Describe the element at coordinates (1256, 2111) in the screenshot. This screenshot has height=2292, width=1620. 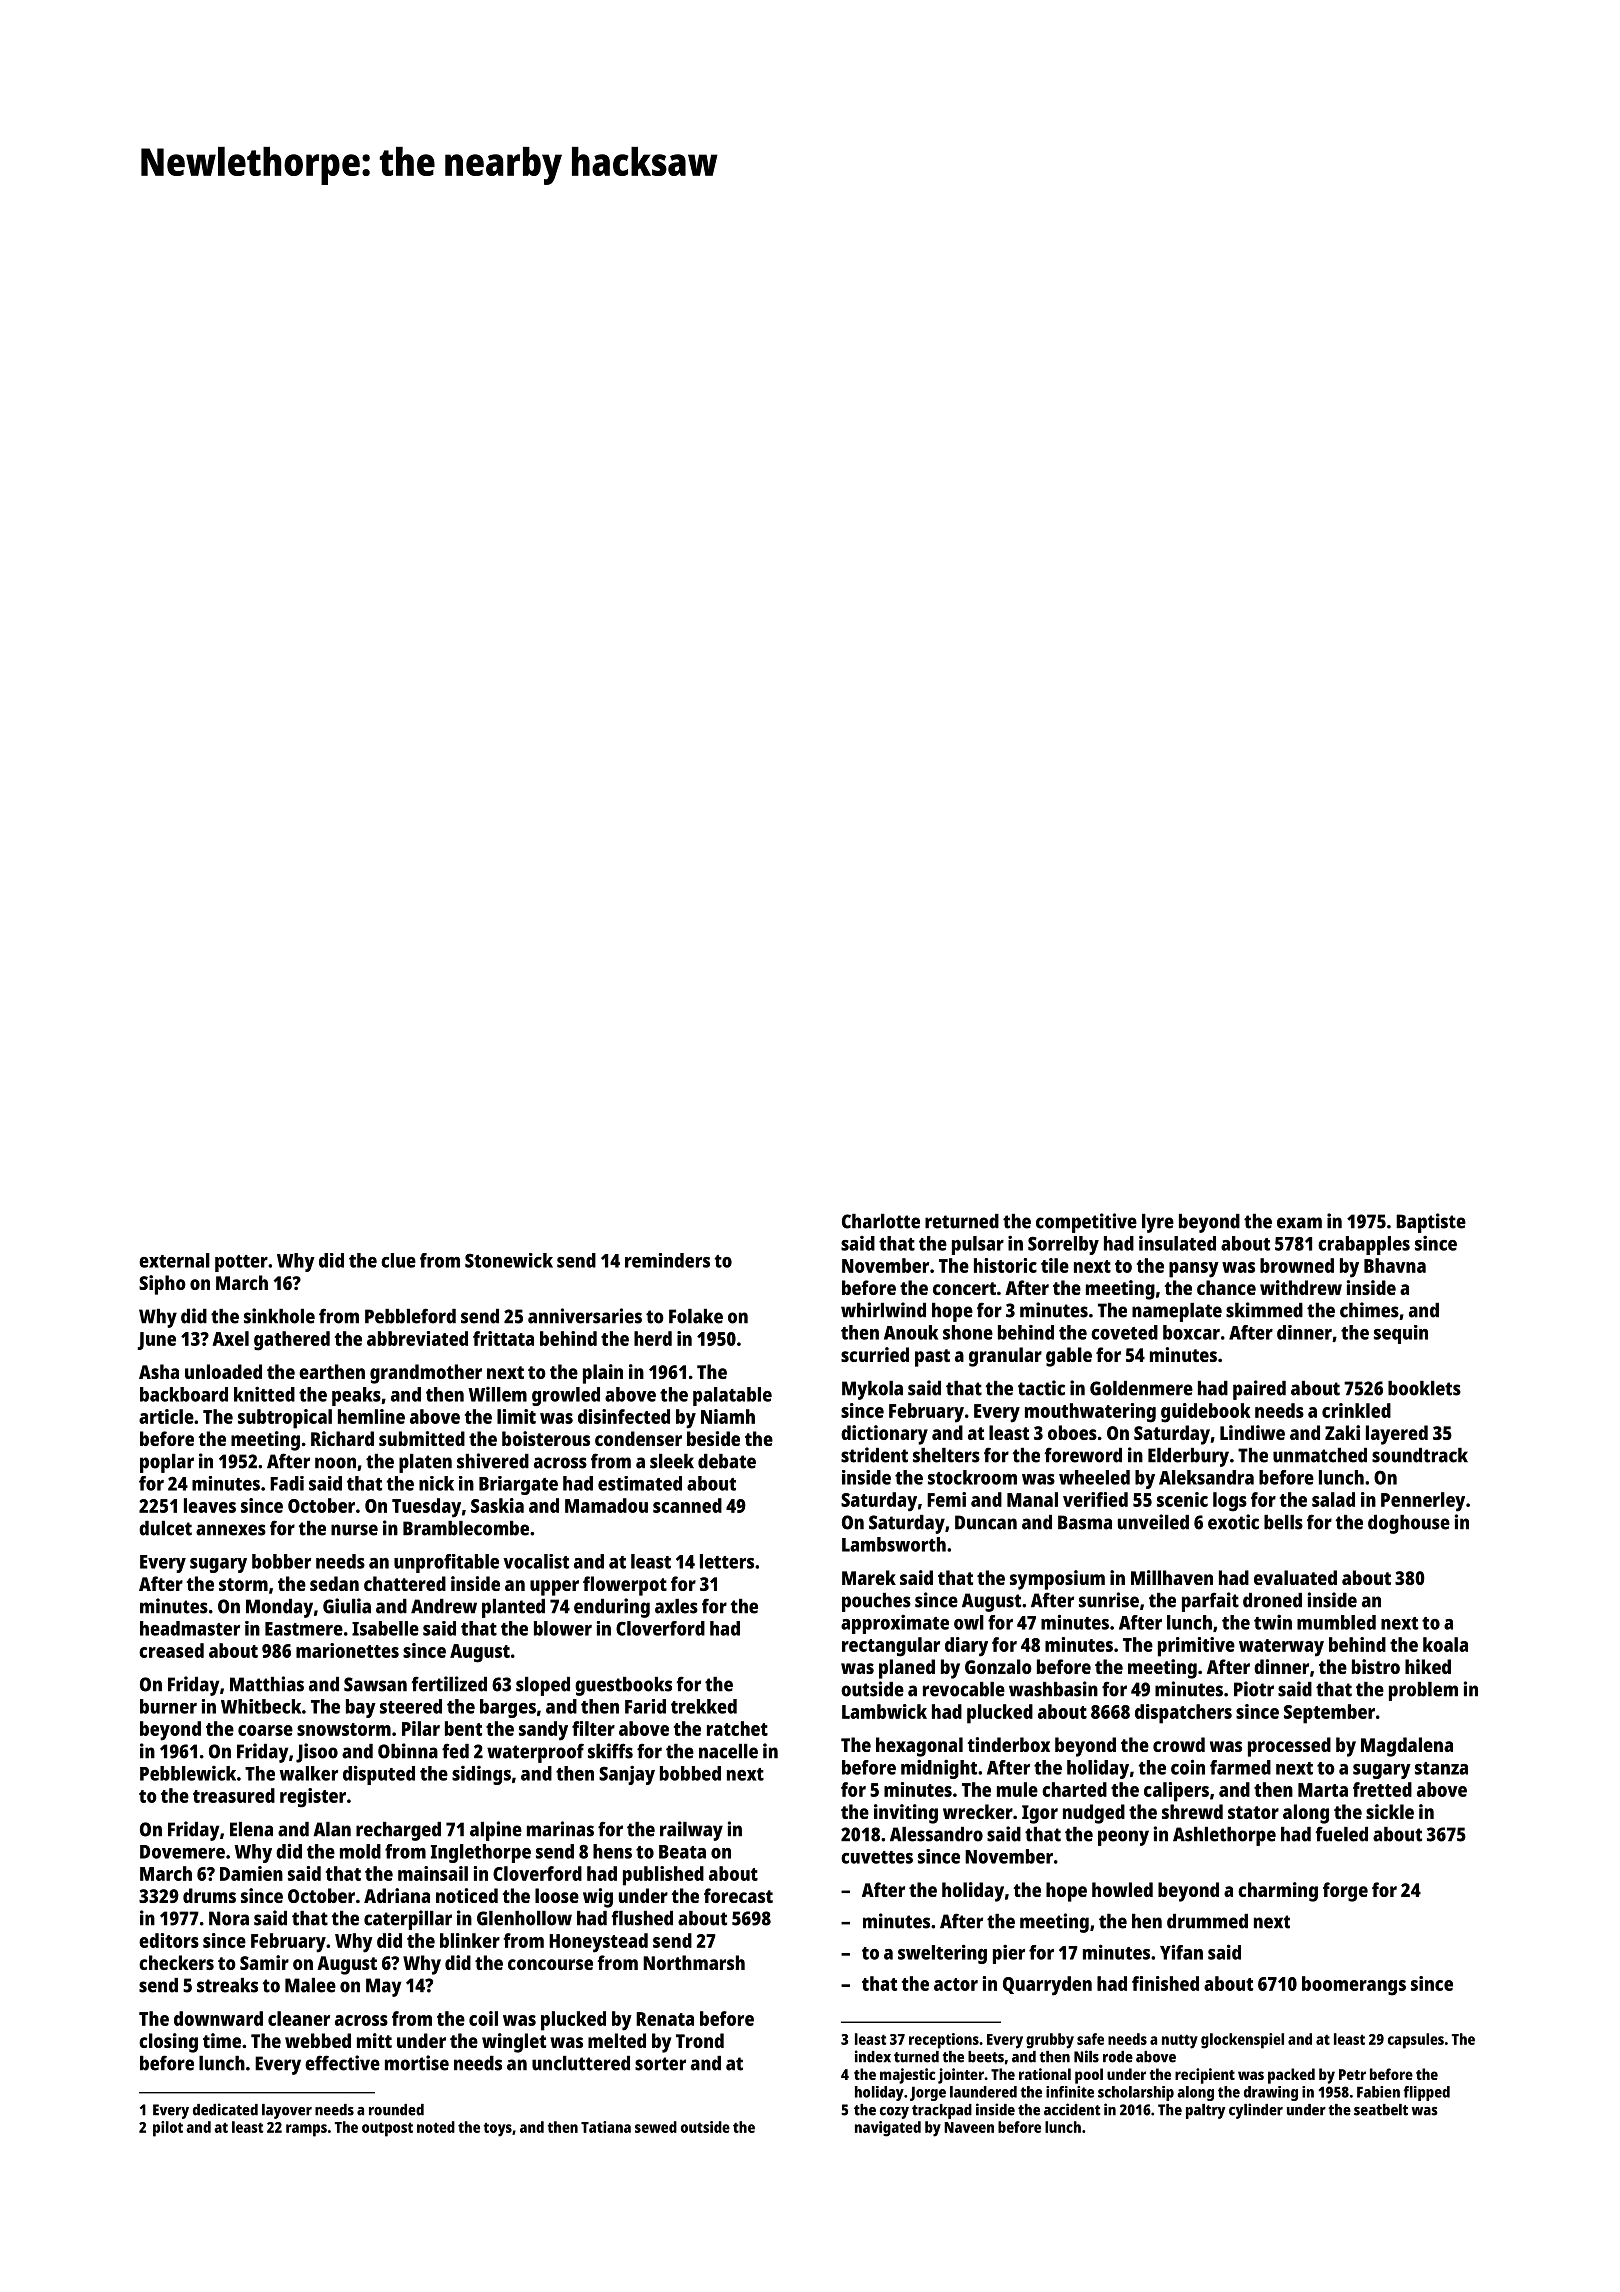
I see `cylinder` at that location.
